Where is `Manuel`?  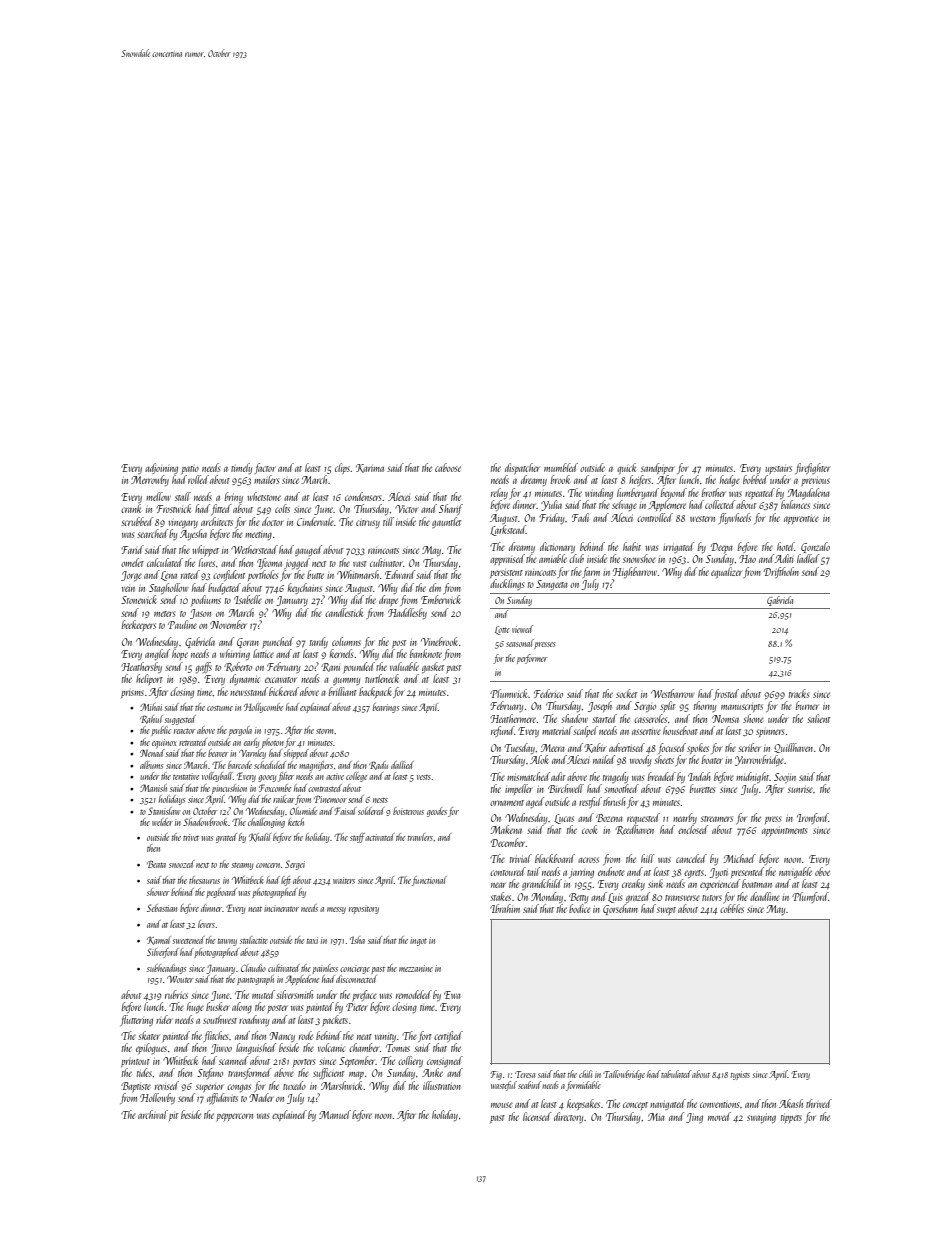
Manuel is located at coordinates (335, 1114).
